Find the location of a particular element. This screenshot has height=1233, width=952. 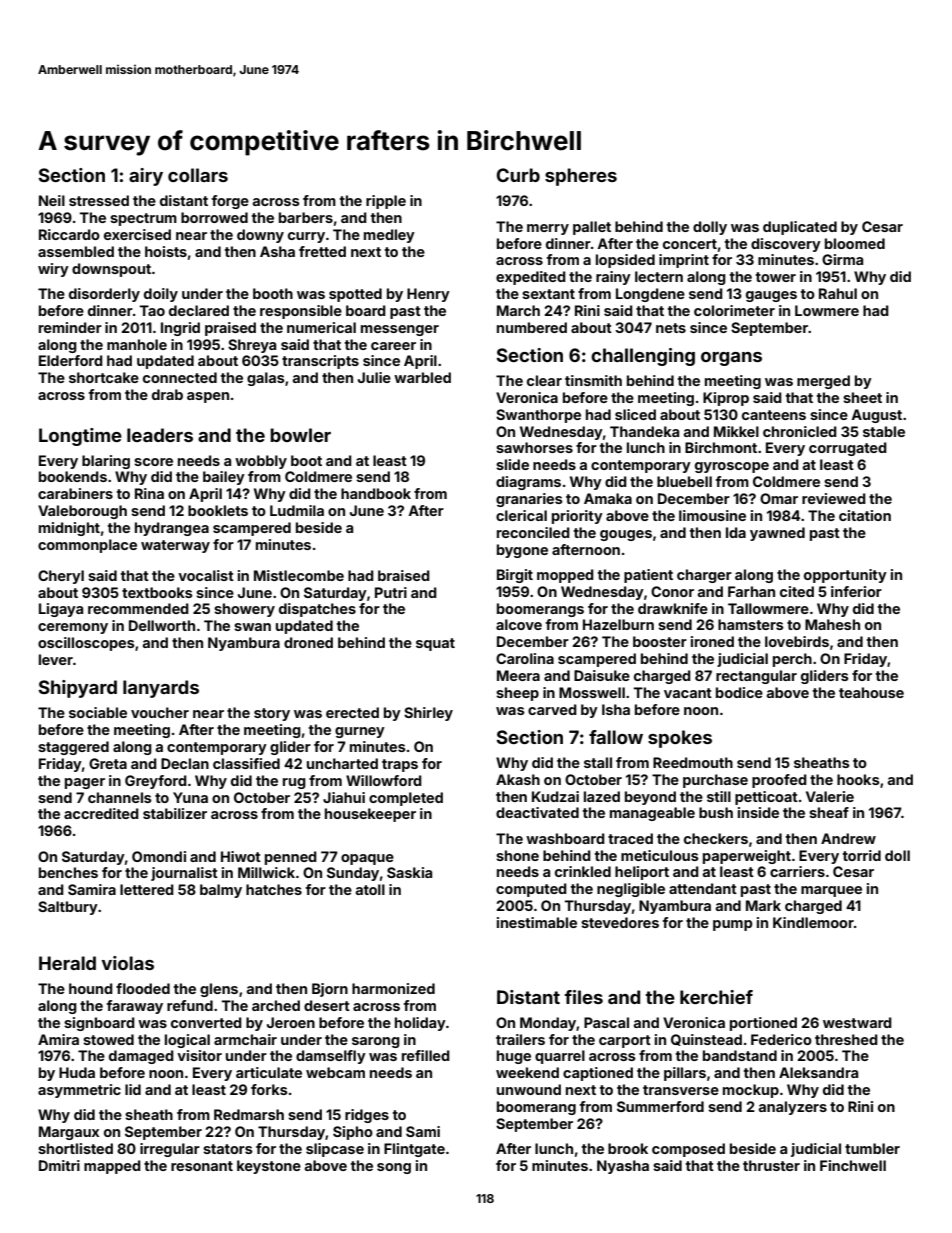

showery is located at coordinates (244, 610).
